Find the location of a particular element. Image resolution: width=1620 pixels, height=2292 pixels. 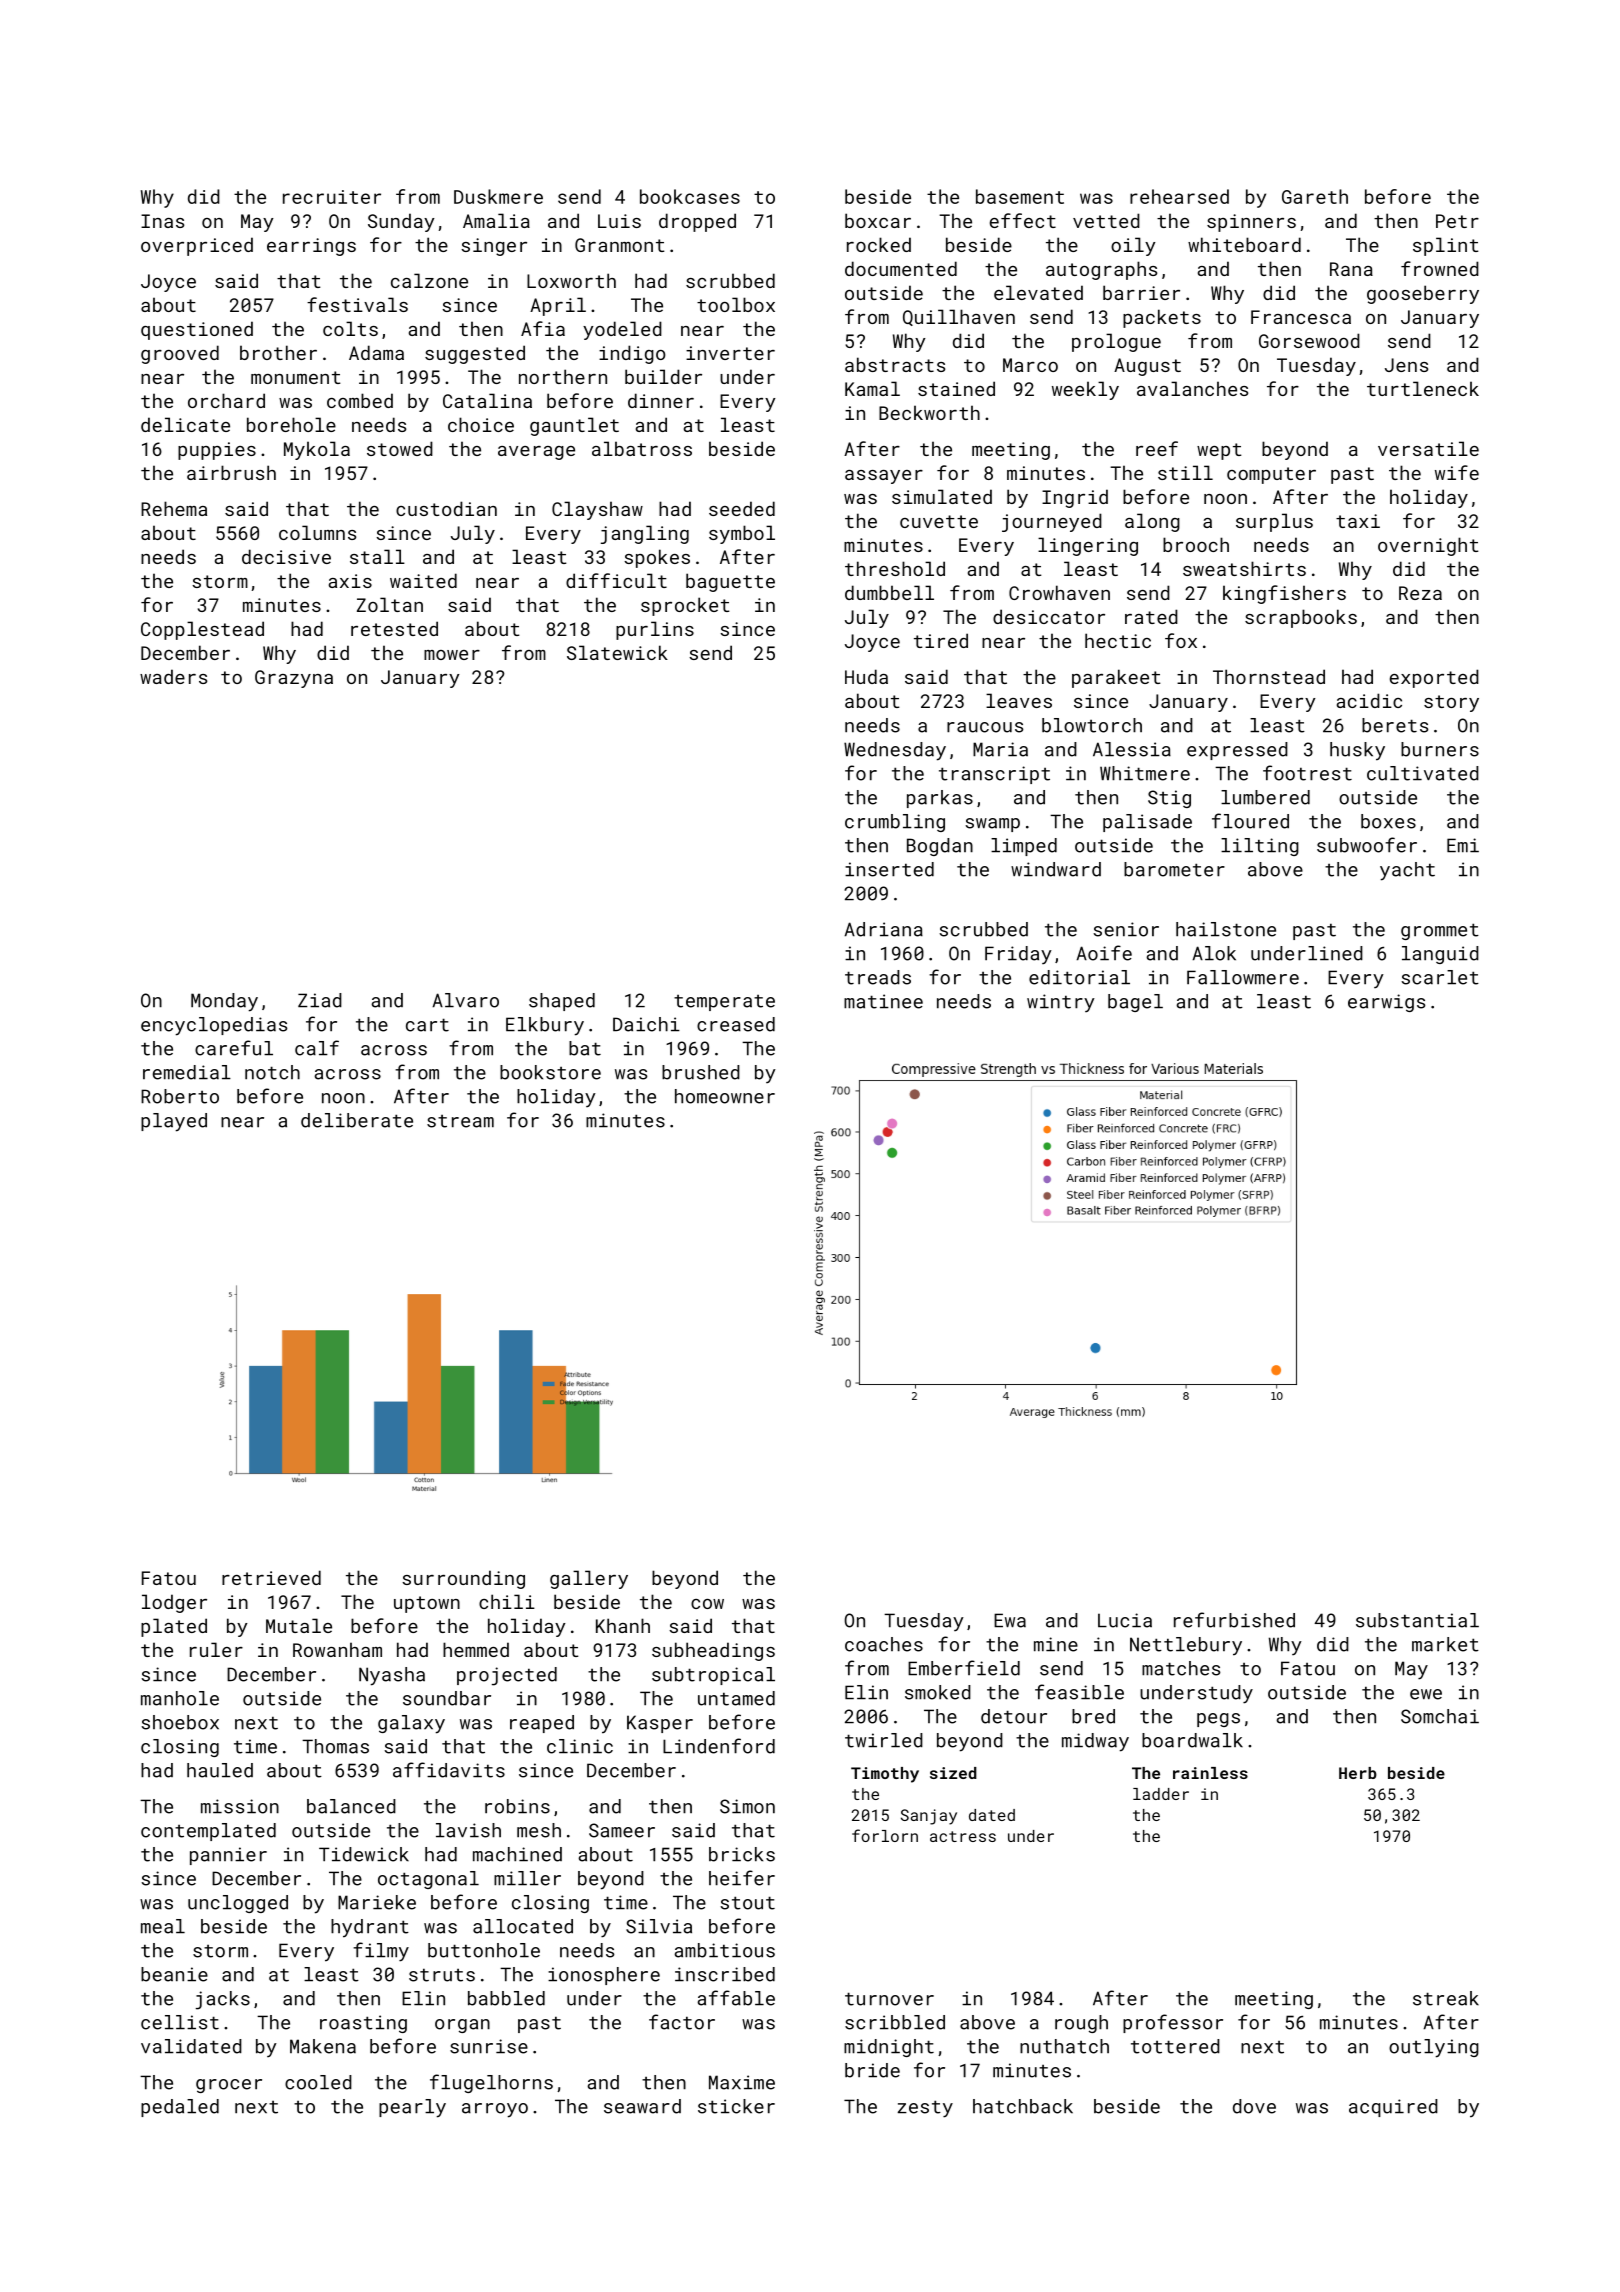

sized is located at coordinates (953, 1773).
